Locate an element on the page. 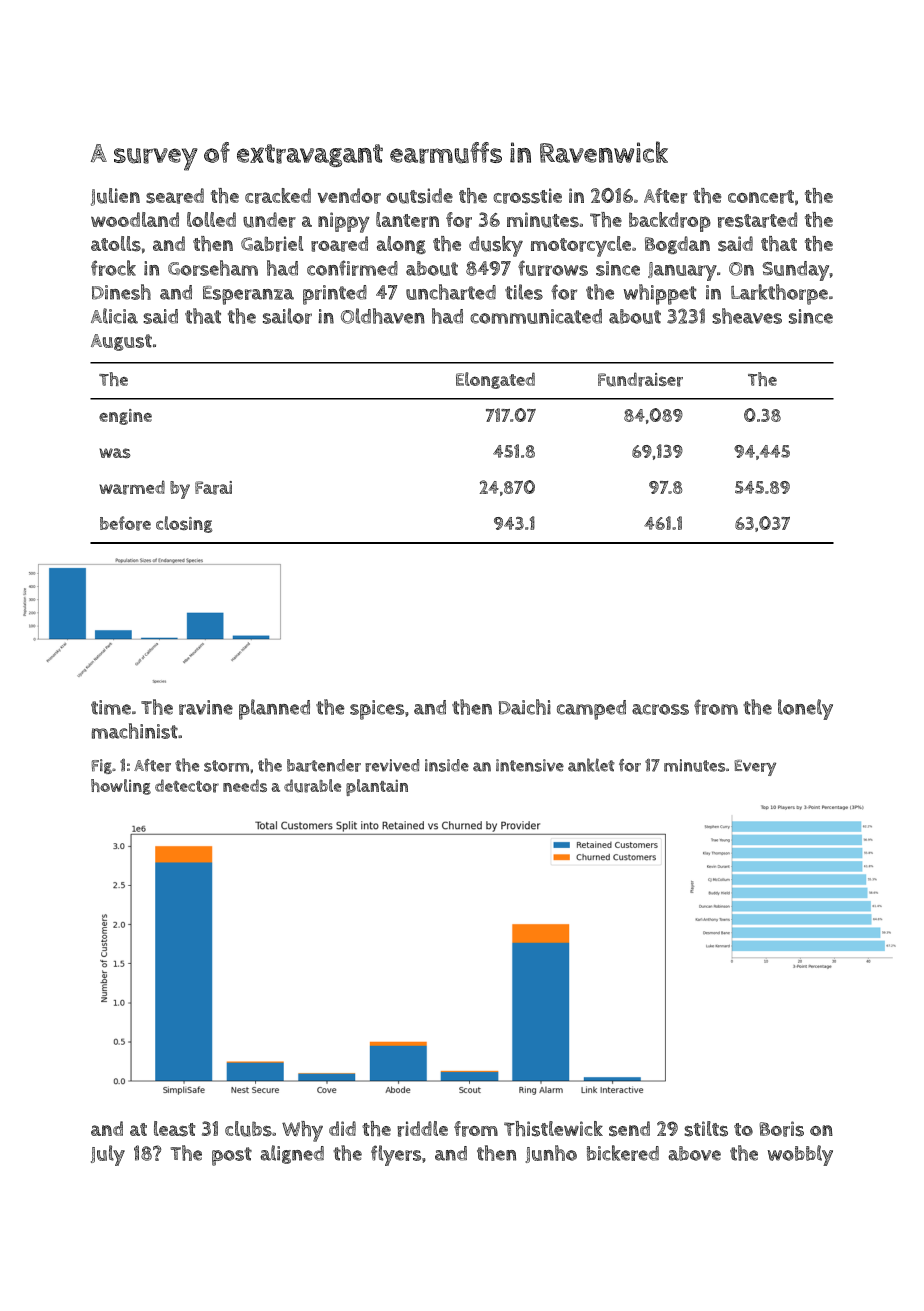  across is located at coordinates (660, 709).
